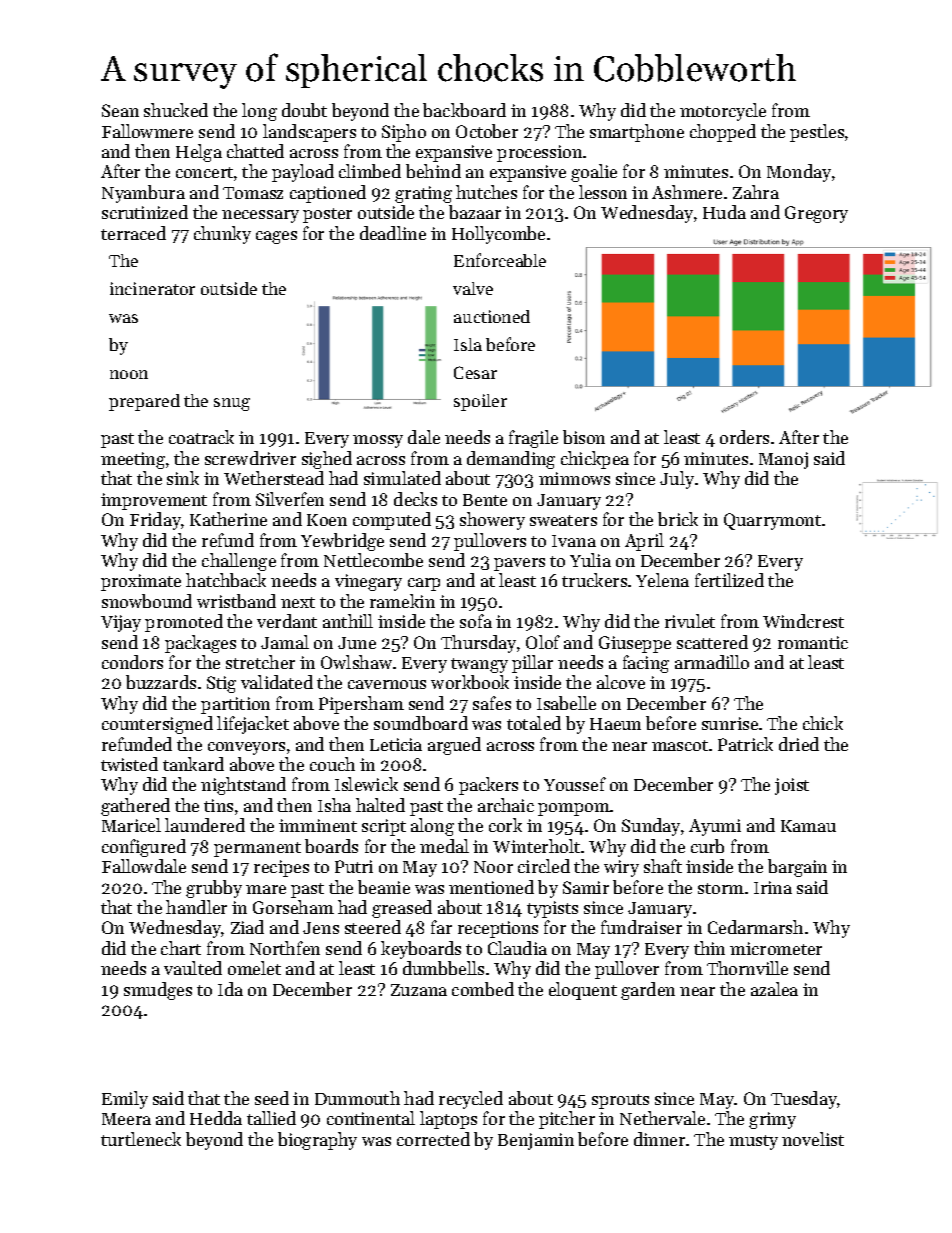 Image resolution: width=952 pixels, height=1233 pixels. What do you see at coordinates (120, 110) in the screenshot?
I see `Sean` at bounding box center [120, 110].
